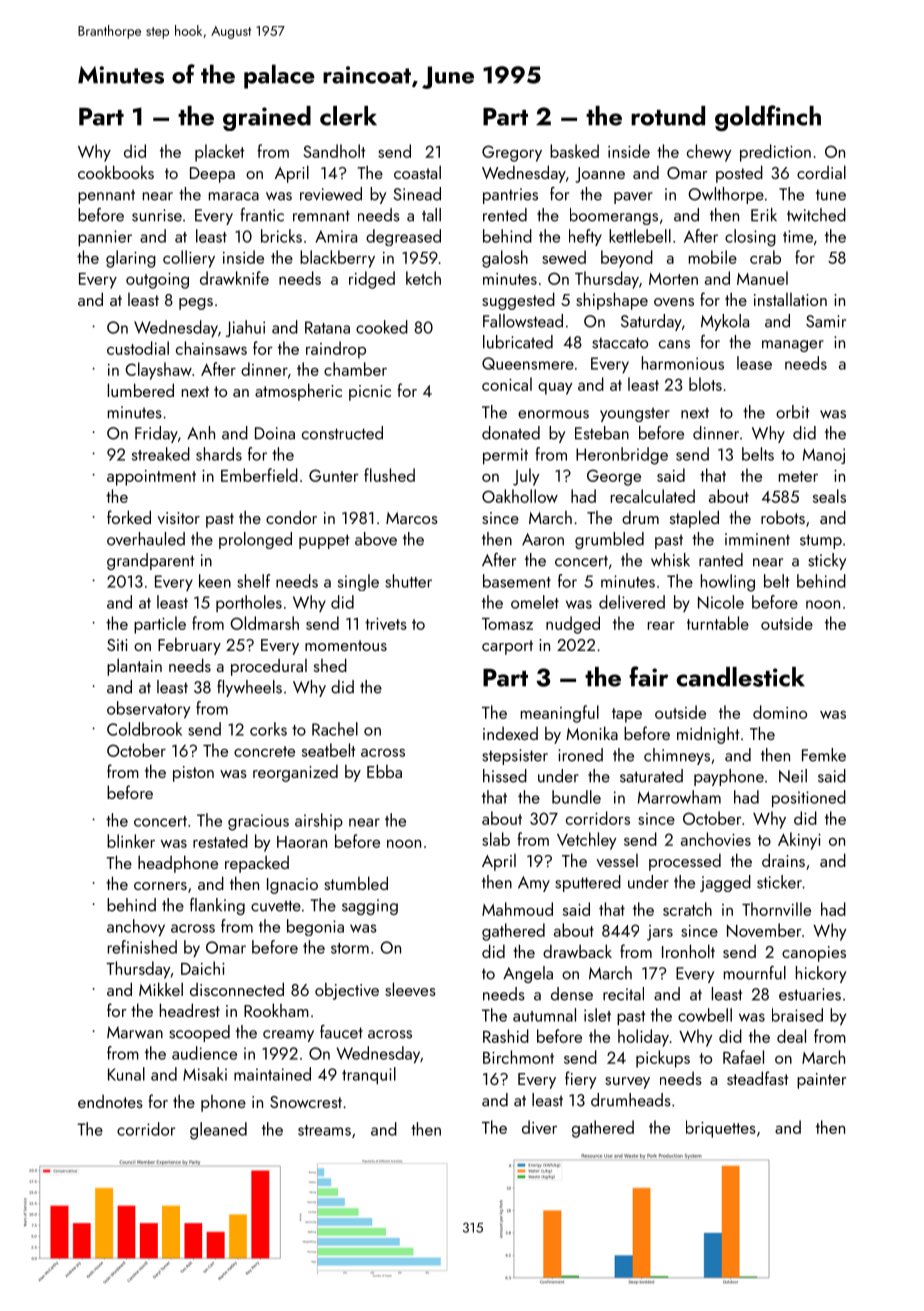 This image has height=1311, width=924. What do you see at coordinates (220, 153) in the image?
I see `placket` at bounding box center [220, 153].
